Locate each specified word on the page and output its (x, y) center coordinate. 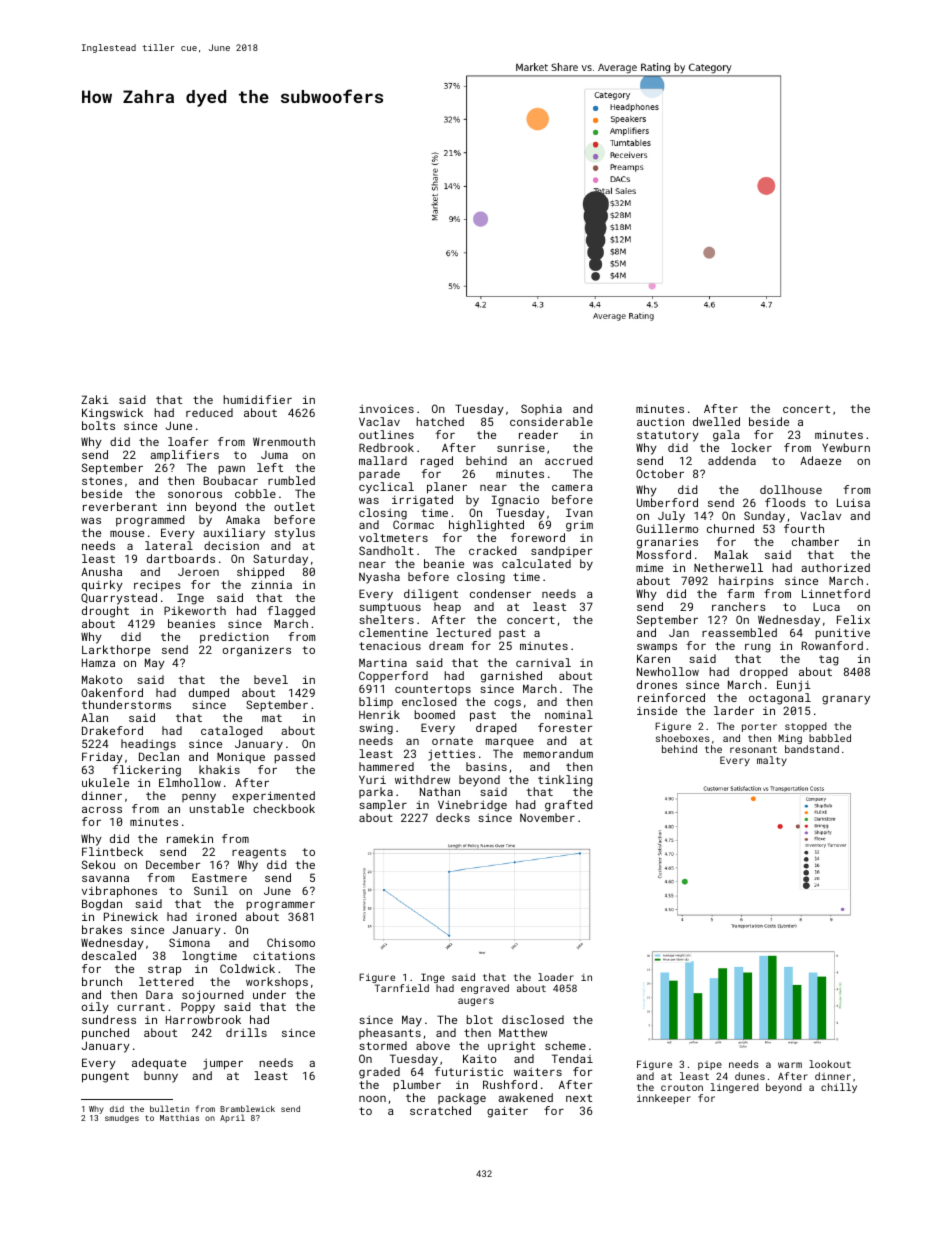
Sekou (98, 864)
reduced (209, 412)
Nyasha (379, 578)
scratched (440, 1110)
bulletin (169, 1108)
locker (751, 447)
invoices (386, 408)
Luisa (853, 502)
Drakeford (112, 730)
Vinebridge (472, 806)
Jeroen (198, 572)
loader (556, 977)
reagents (259, 853)
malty (772, 761)
